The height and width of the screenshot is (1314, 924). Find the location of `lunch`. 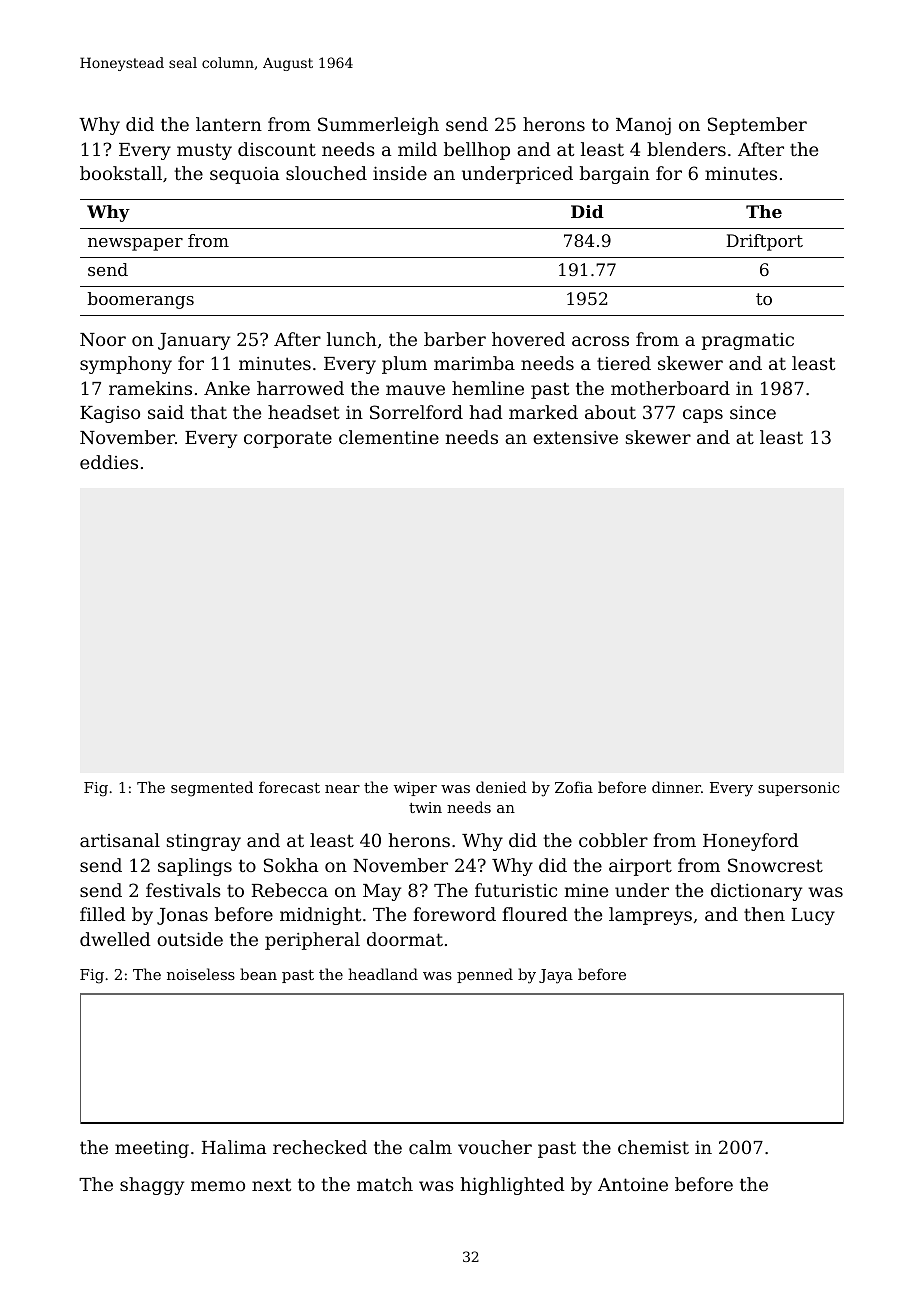

lunch is located at coordinates (352, 339).
